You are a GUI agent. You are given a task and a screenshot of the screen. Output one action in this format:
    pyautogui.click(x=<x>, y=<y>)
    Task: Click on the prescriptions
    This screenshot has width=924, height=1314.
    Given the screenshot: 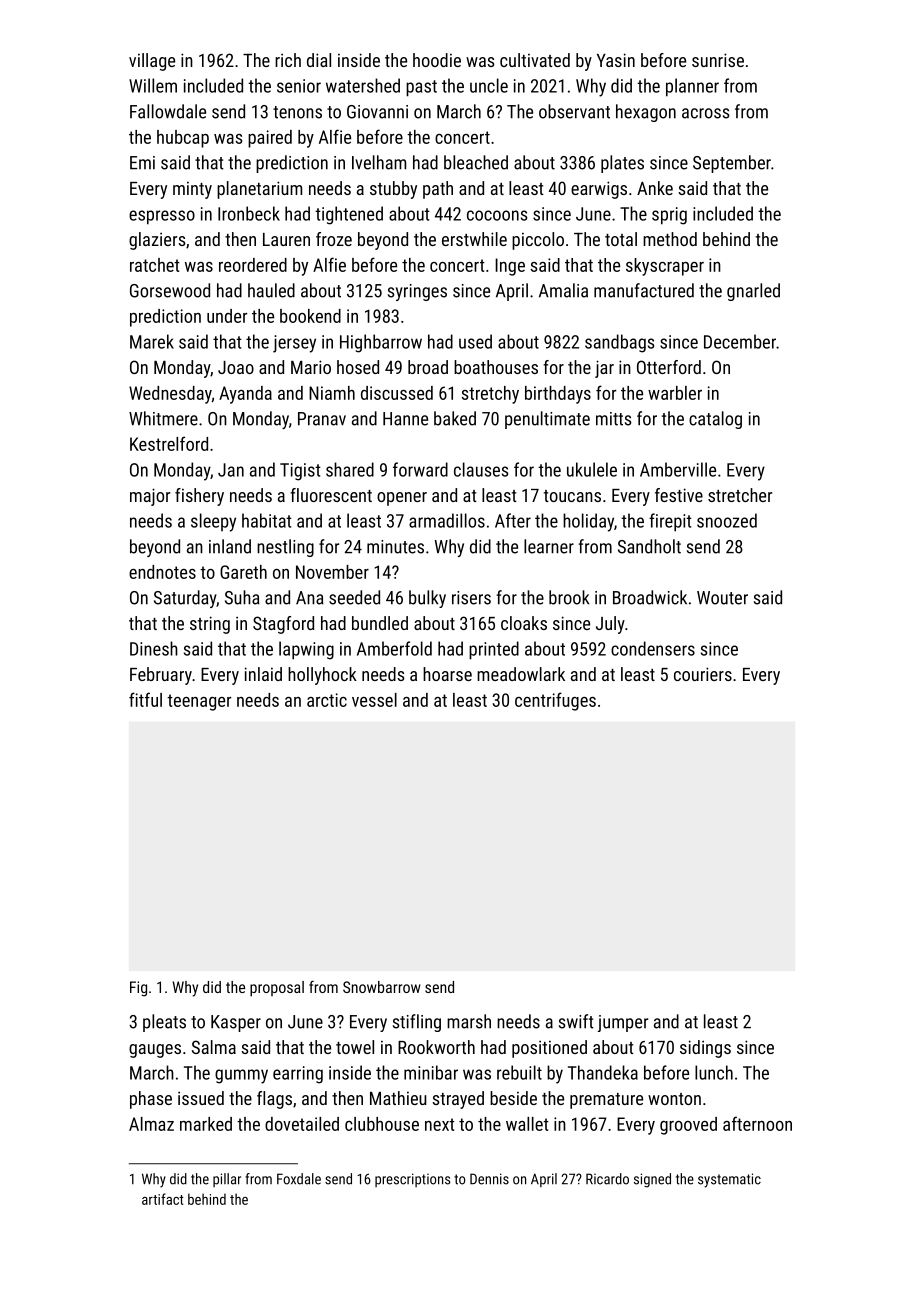 What is the action you would take?
    pyautogui.click(x=412, y=1180)
